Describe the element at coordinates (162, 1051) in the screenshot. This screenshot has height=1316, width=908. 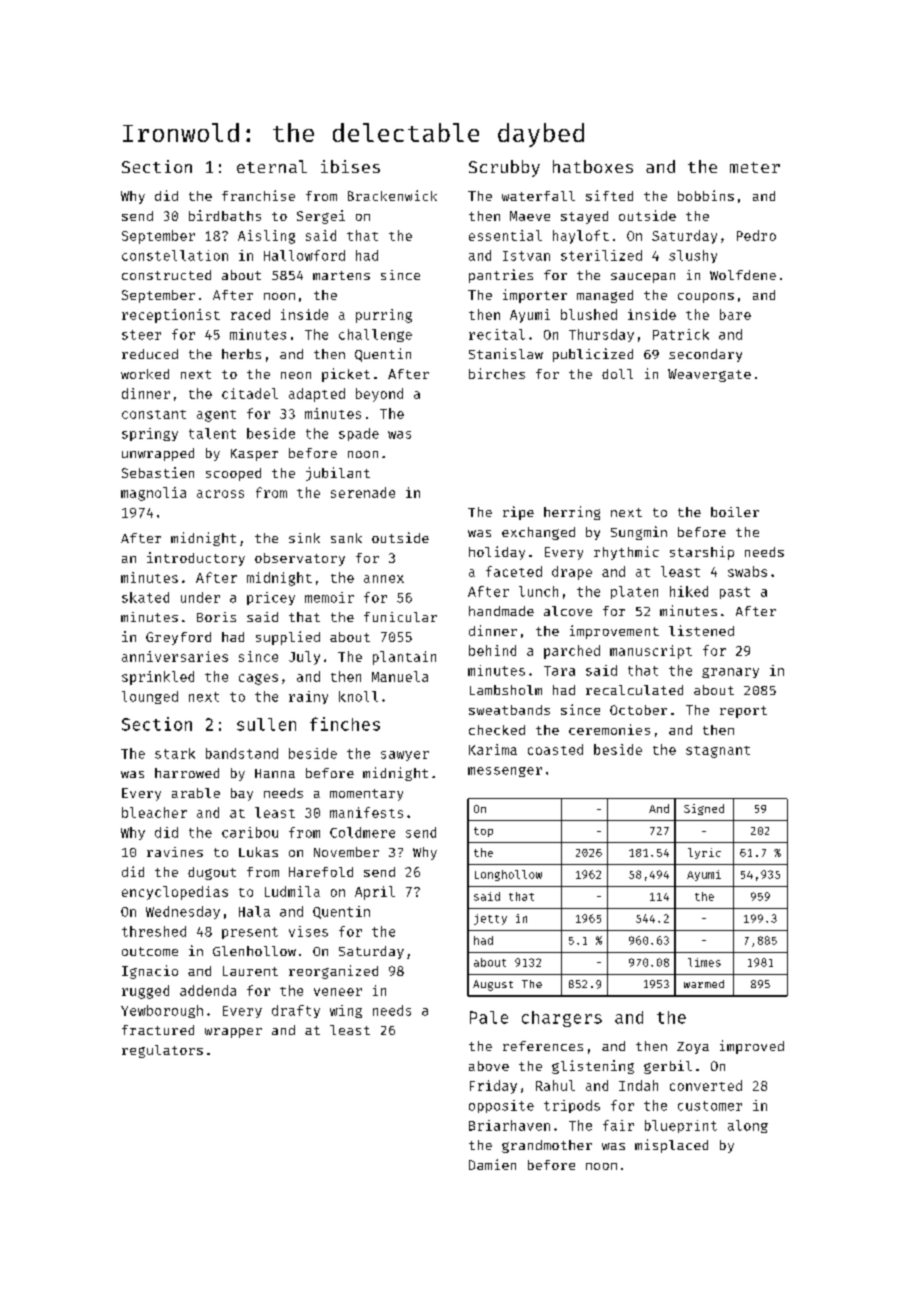
I see `regulators` at that location.
